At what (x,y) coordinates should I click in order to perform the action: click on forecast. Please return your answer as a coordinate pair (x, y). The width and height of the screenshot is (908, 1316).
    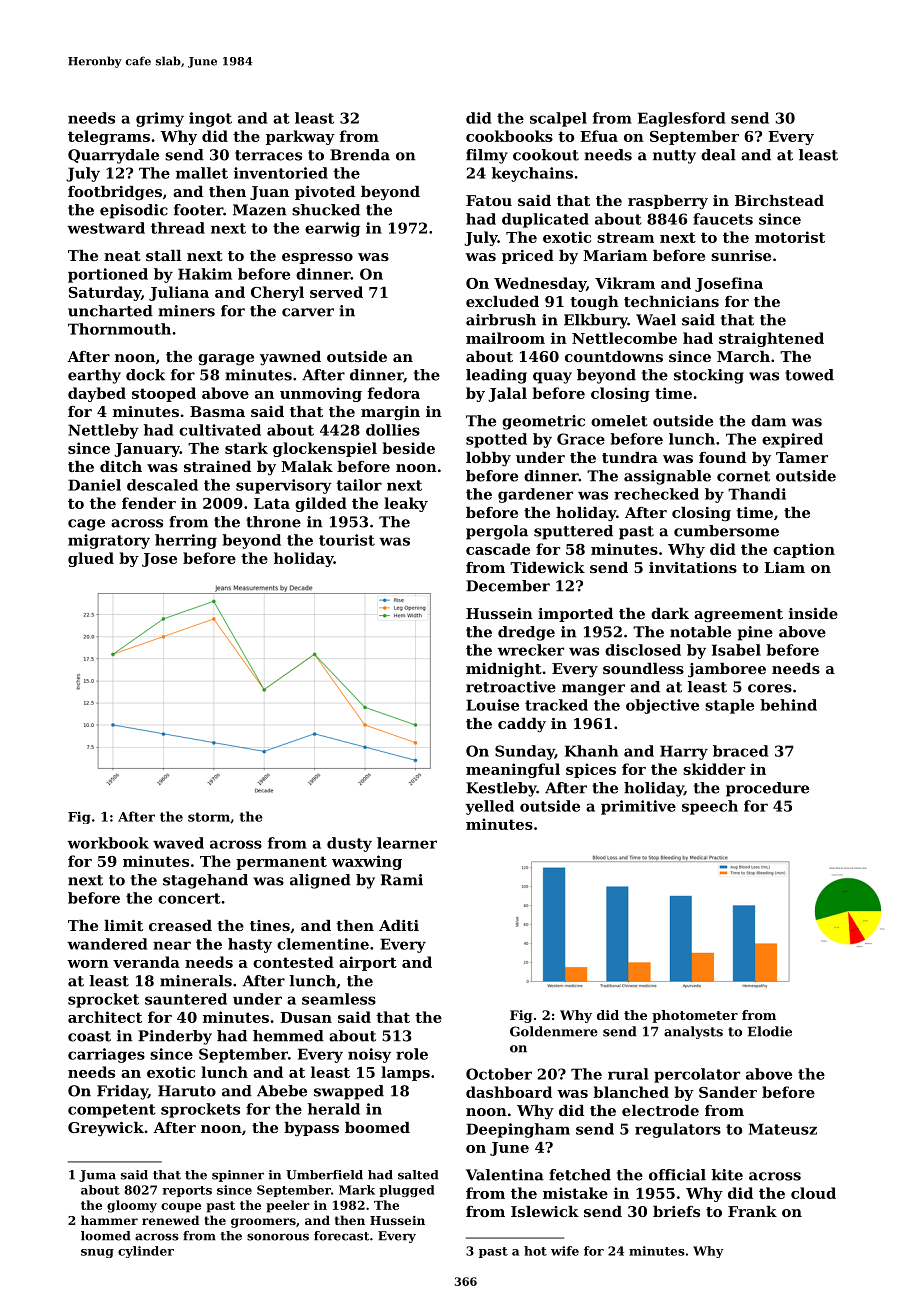
    Looking at the image, I should click on (341, 1236).
